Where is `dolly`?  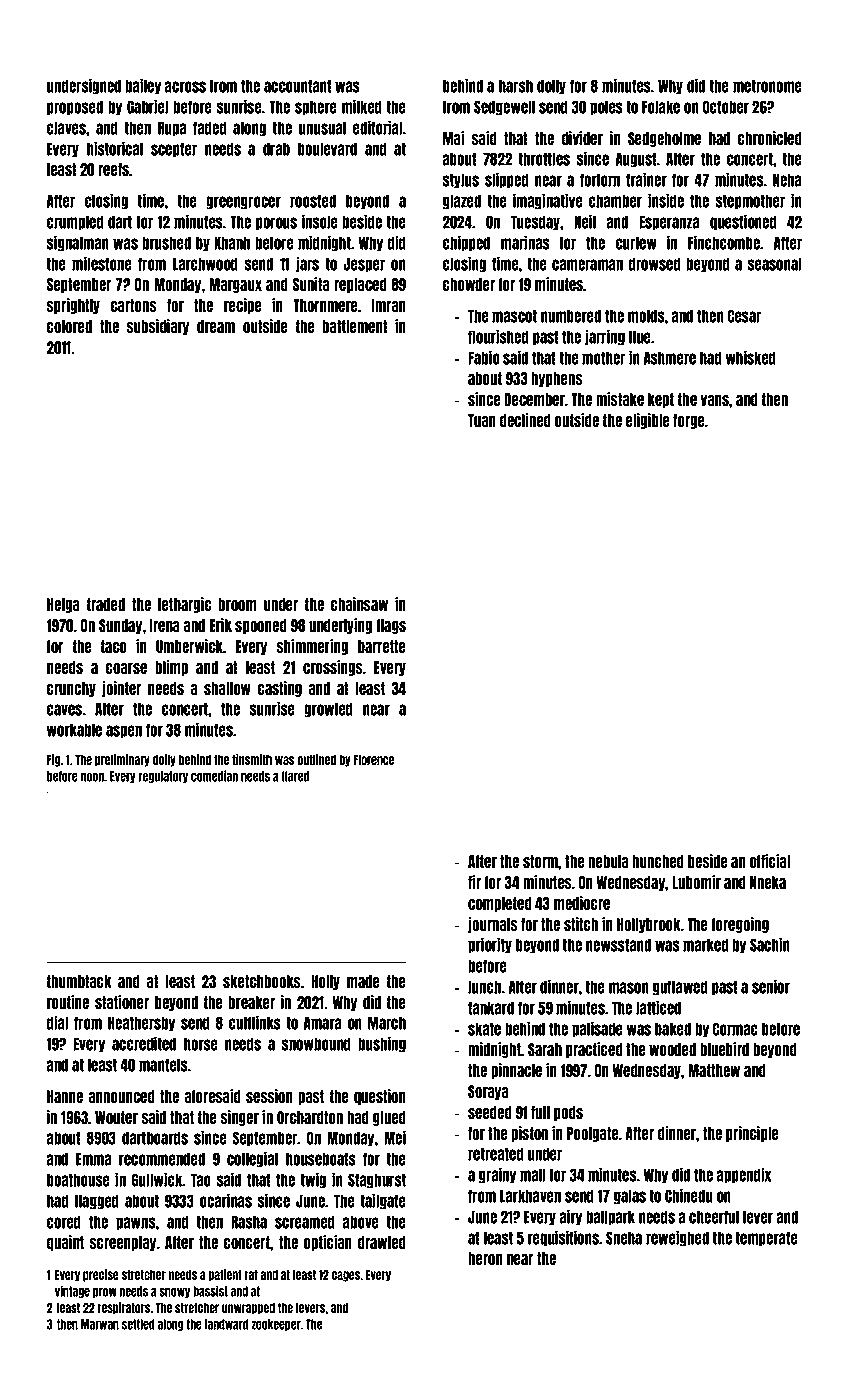 dolly is located at coordinates (551, 87).
